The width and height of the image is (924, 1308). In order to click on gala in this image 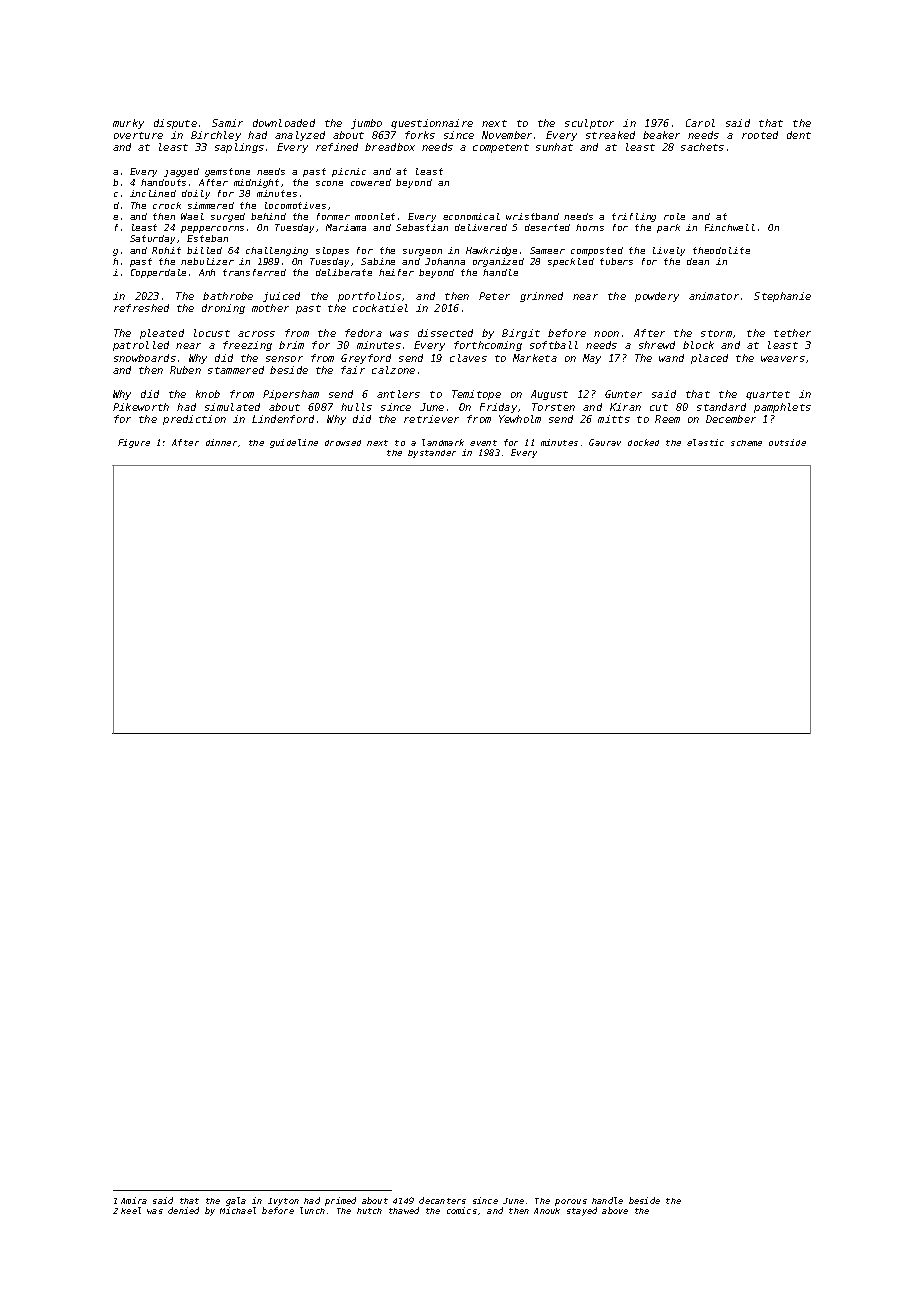, I will do `click(236, 1201)`.
